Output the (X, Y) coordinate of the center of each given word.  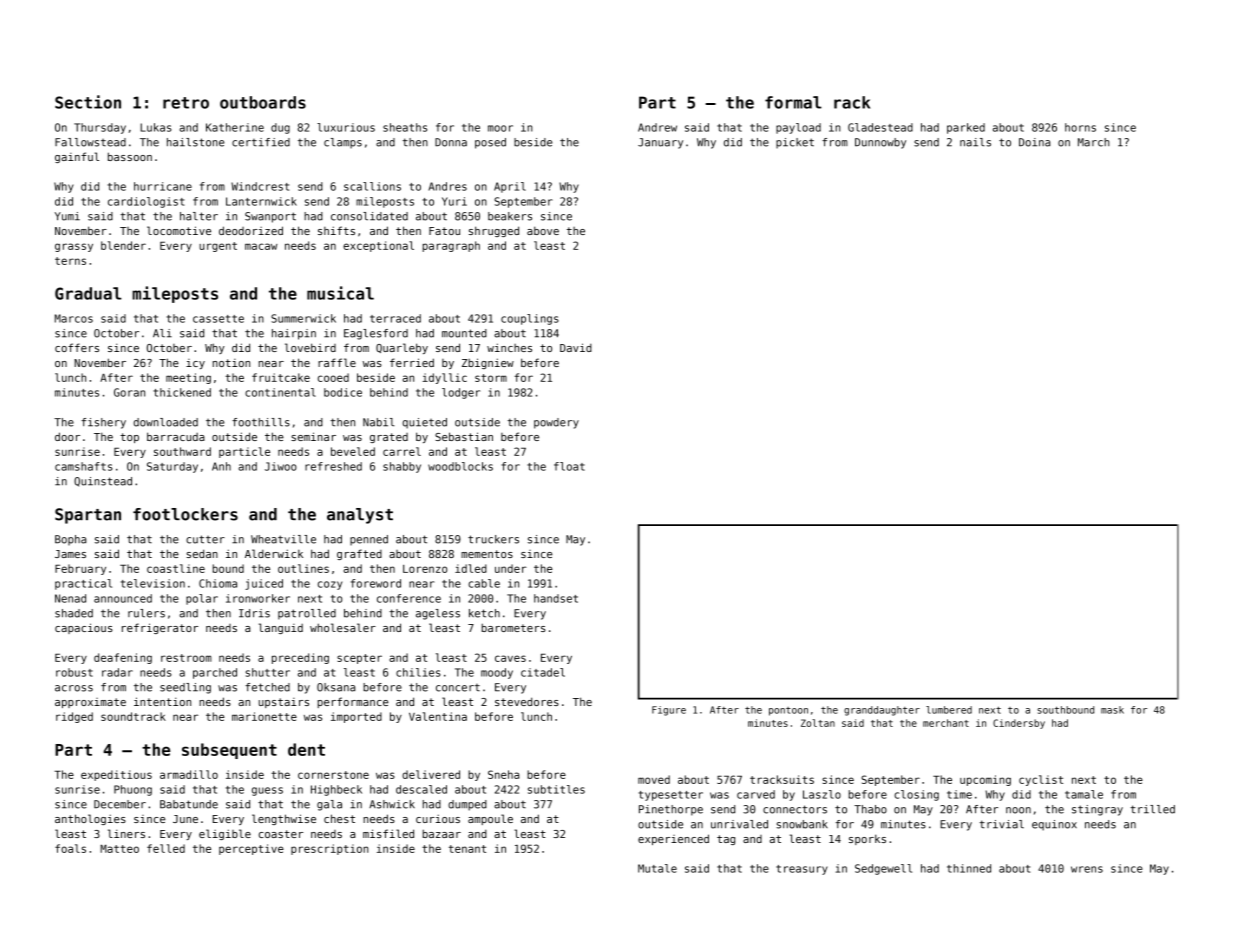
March (1094, 142)
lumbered (949, 710)
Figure (669, 711)
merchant (946, 723)
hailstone (195, 142)
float (569, 466)
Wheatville (283, 539)
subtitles (556, 789)
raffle (337, 362)
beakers (510, 216)
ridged (74, 717)
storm (491, 378)
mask (1112, 710)
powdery (556, 423)
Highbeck (336, 790)
